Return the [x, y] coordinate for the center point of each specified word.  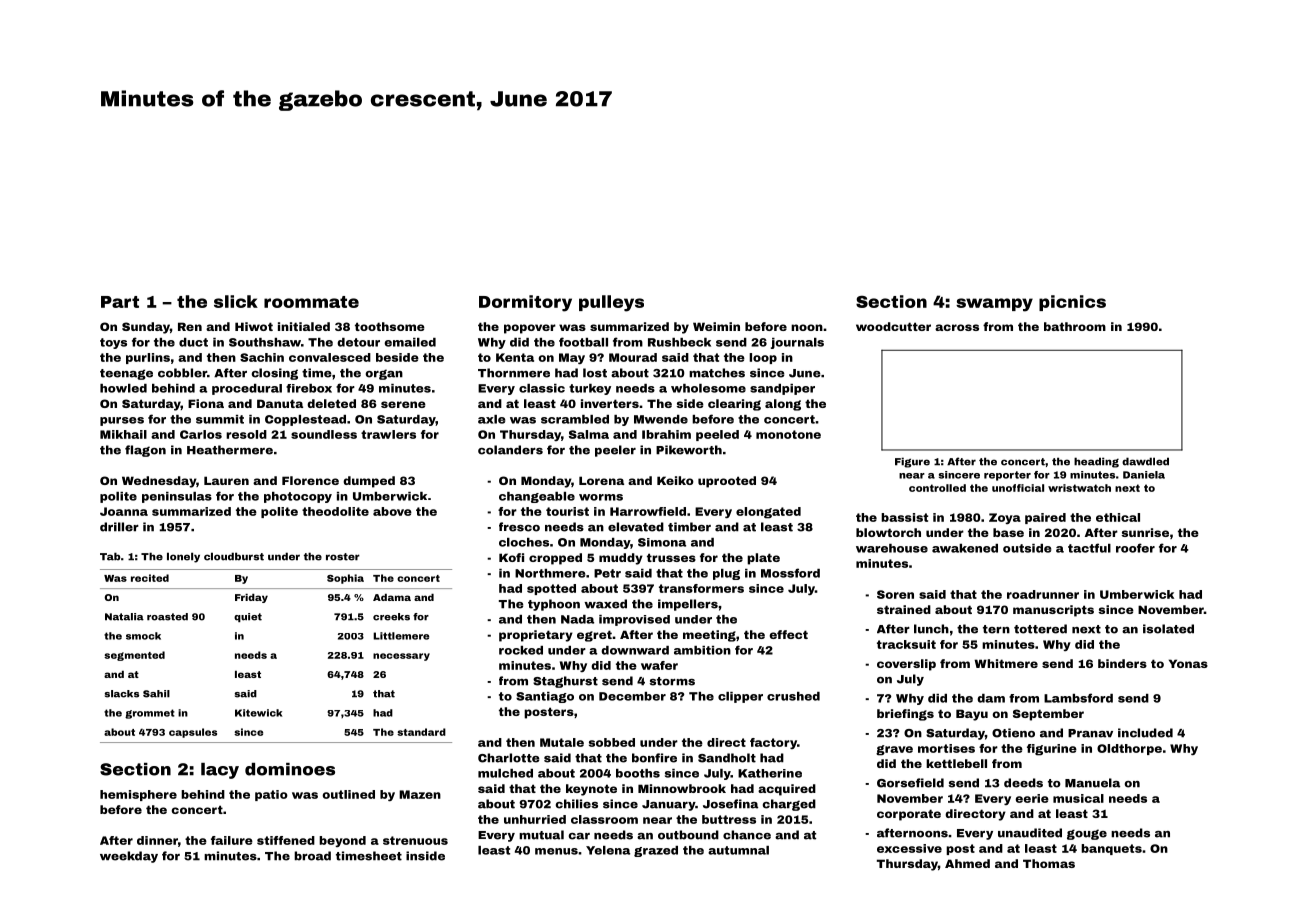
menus [556, 851]
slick [236, 301]
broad [312, 856]
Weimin [716, 326]
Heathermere [230, 450]
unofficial [1018, 488]
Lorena [601, 480]
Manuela [1092, 783]
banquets [1111, 849]
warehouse [892, 548]
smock [143, 636]
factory [773, 743]
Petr [607, 573]
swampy [994, 305]
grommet [150, 714]
